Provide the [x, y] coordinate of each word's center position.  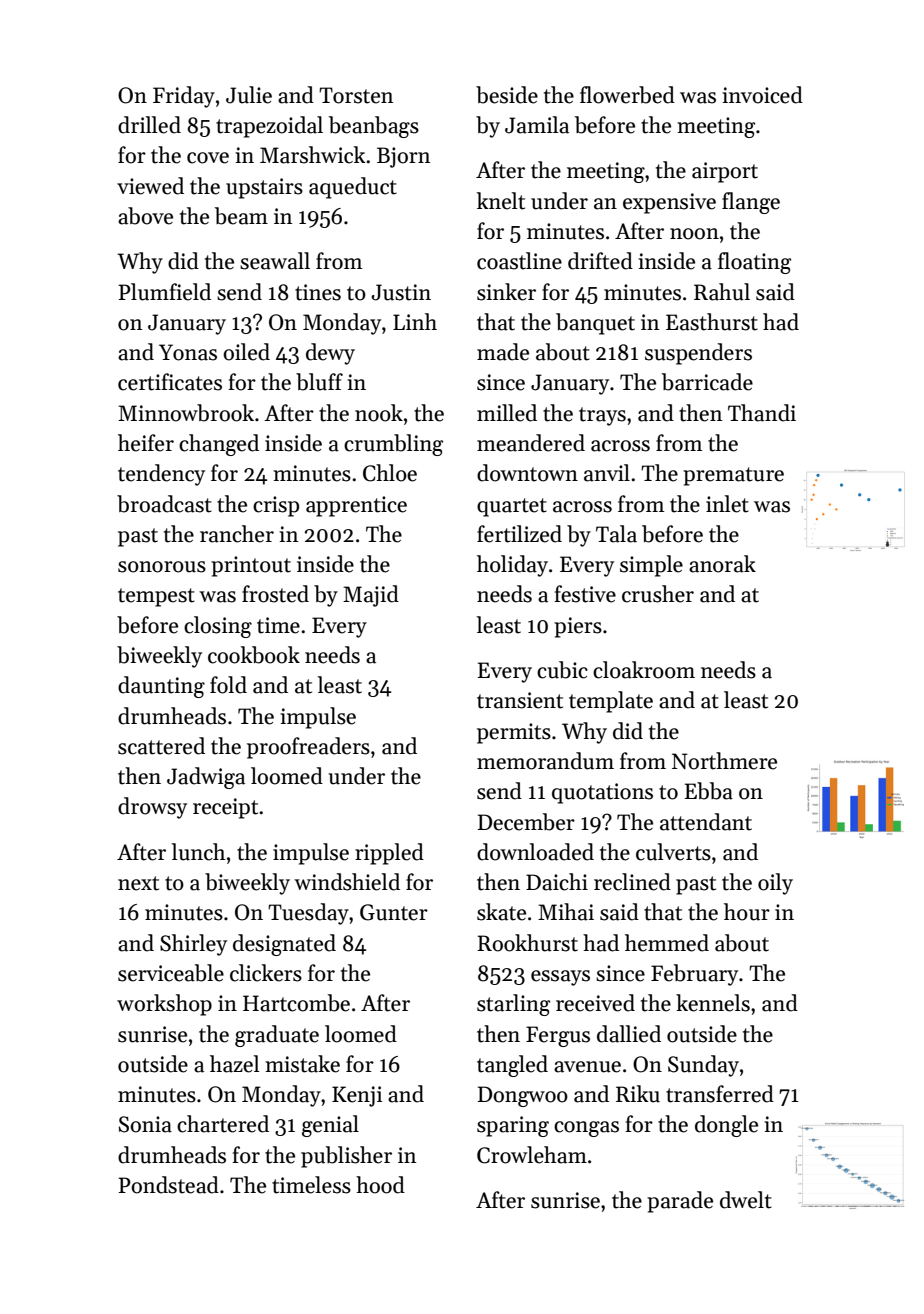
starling [513, 1005]
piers [578, 627]
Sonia [145, 1124]
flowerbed [627, 95]
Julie [249, 95]
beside [507, 95]
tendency [161, 475]
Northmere [724, 761]
